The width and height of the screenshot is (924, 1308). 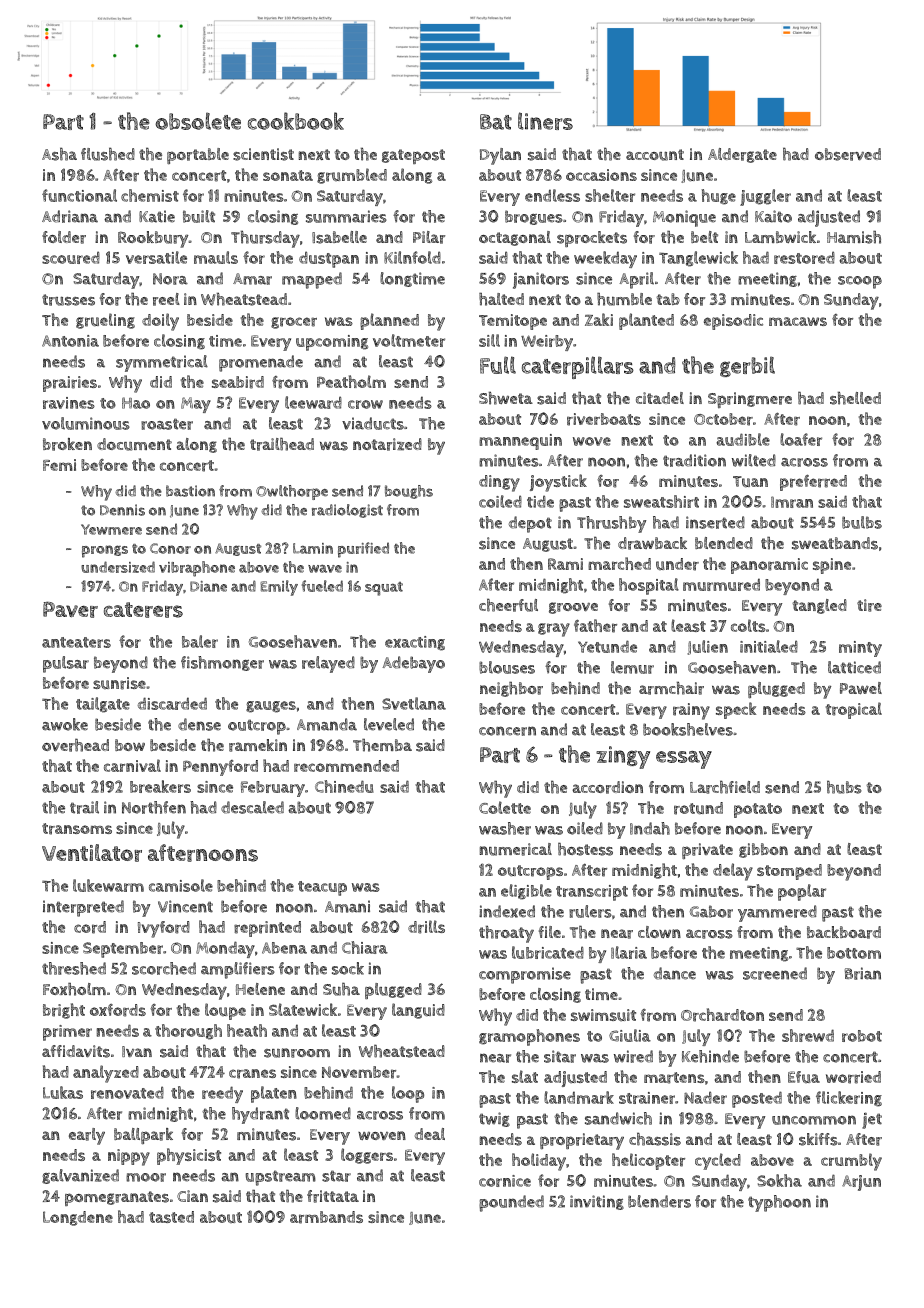 What do you see at coordinates (415, 643) in the screenshot?
I see `exacting` at bounding box center [415, 643].
